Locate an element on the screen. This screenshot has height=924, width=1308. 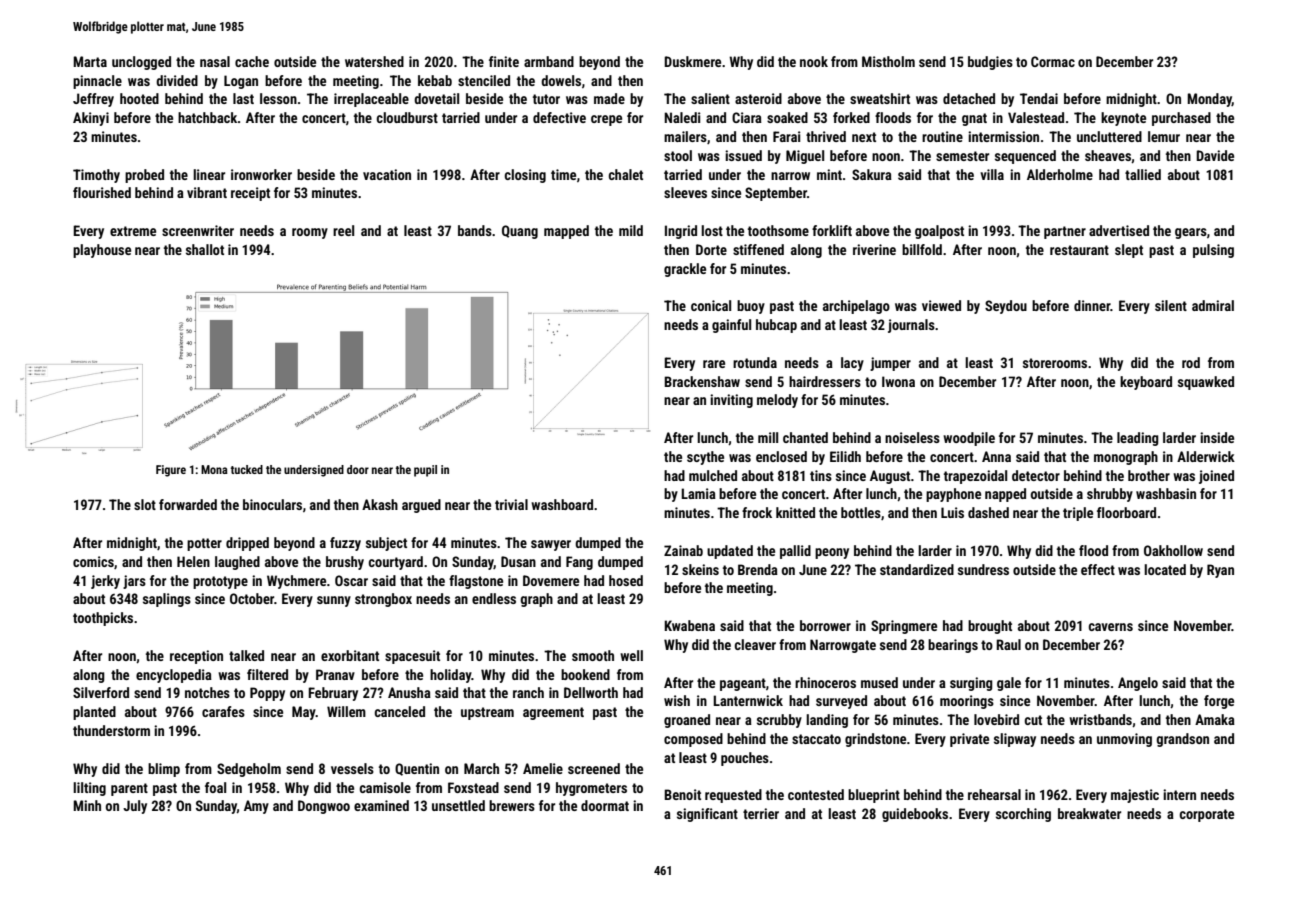
lemur is located at coordinates (1164, 136).
